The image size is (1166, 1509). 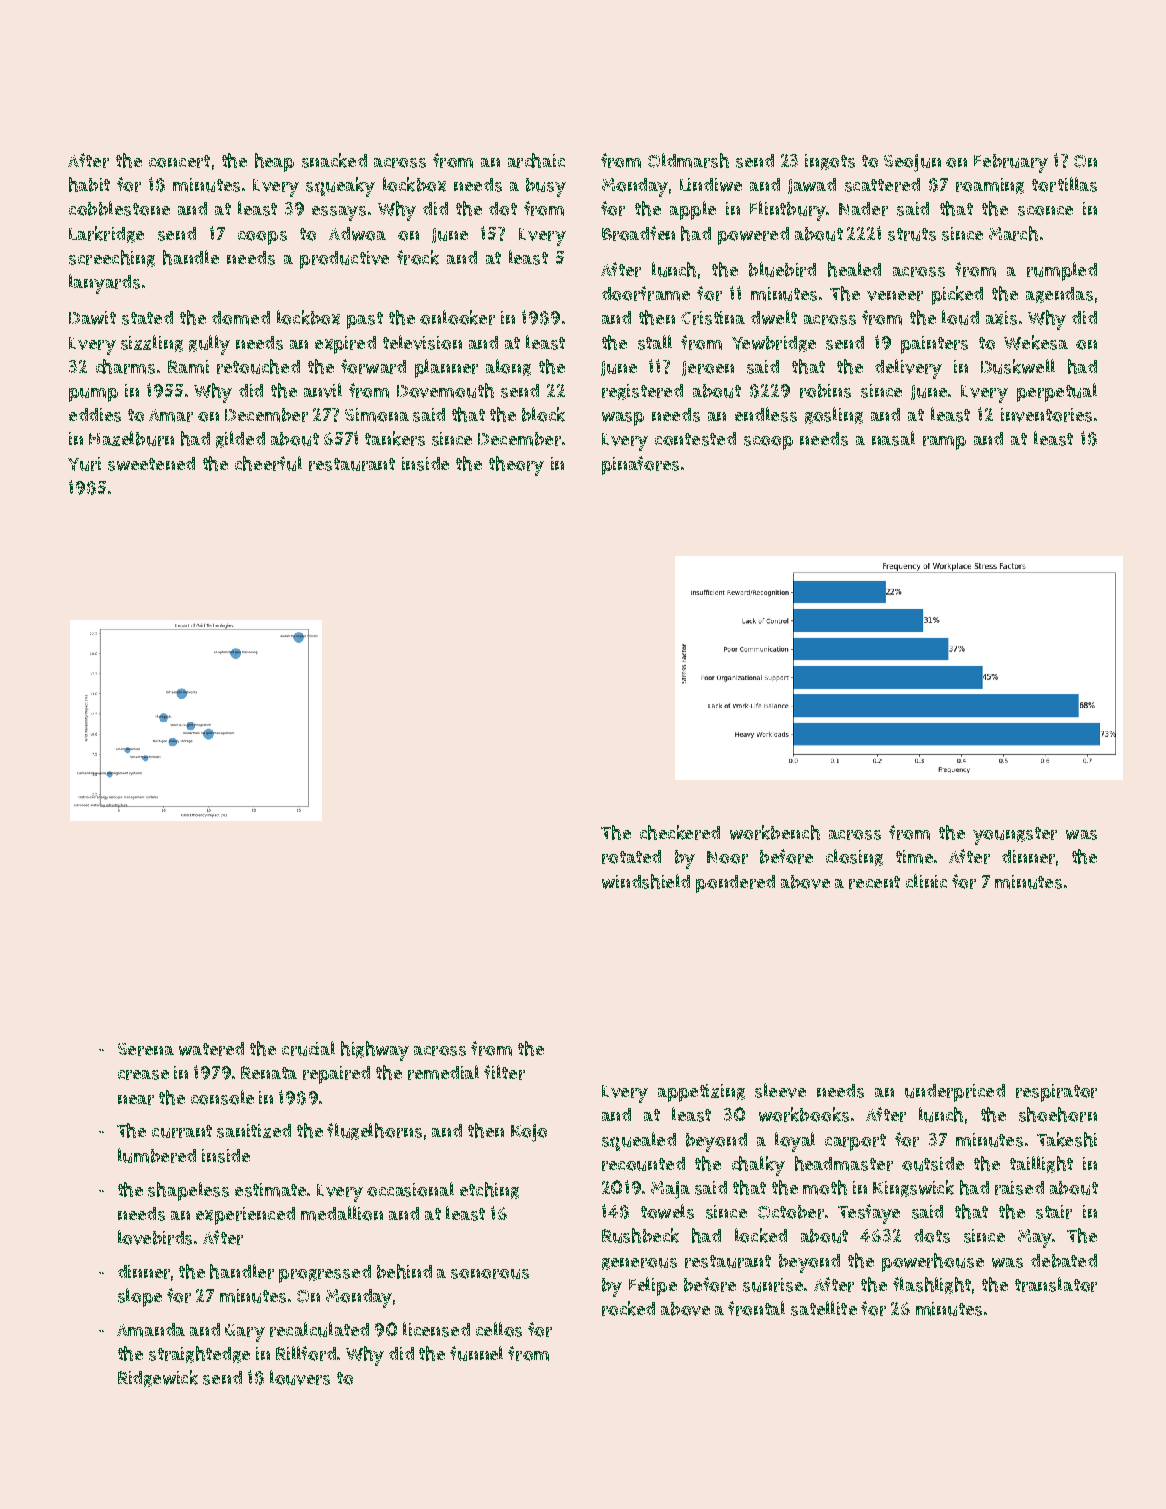 I want to click on youngster, so click(x=1015, y=836).
